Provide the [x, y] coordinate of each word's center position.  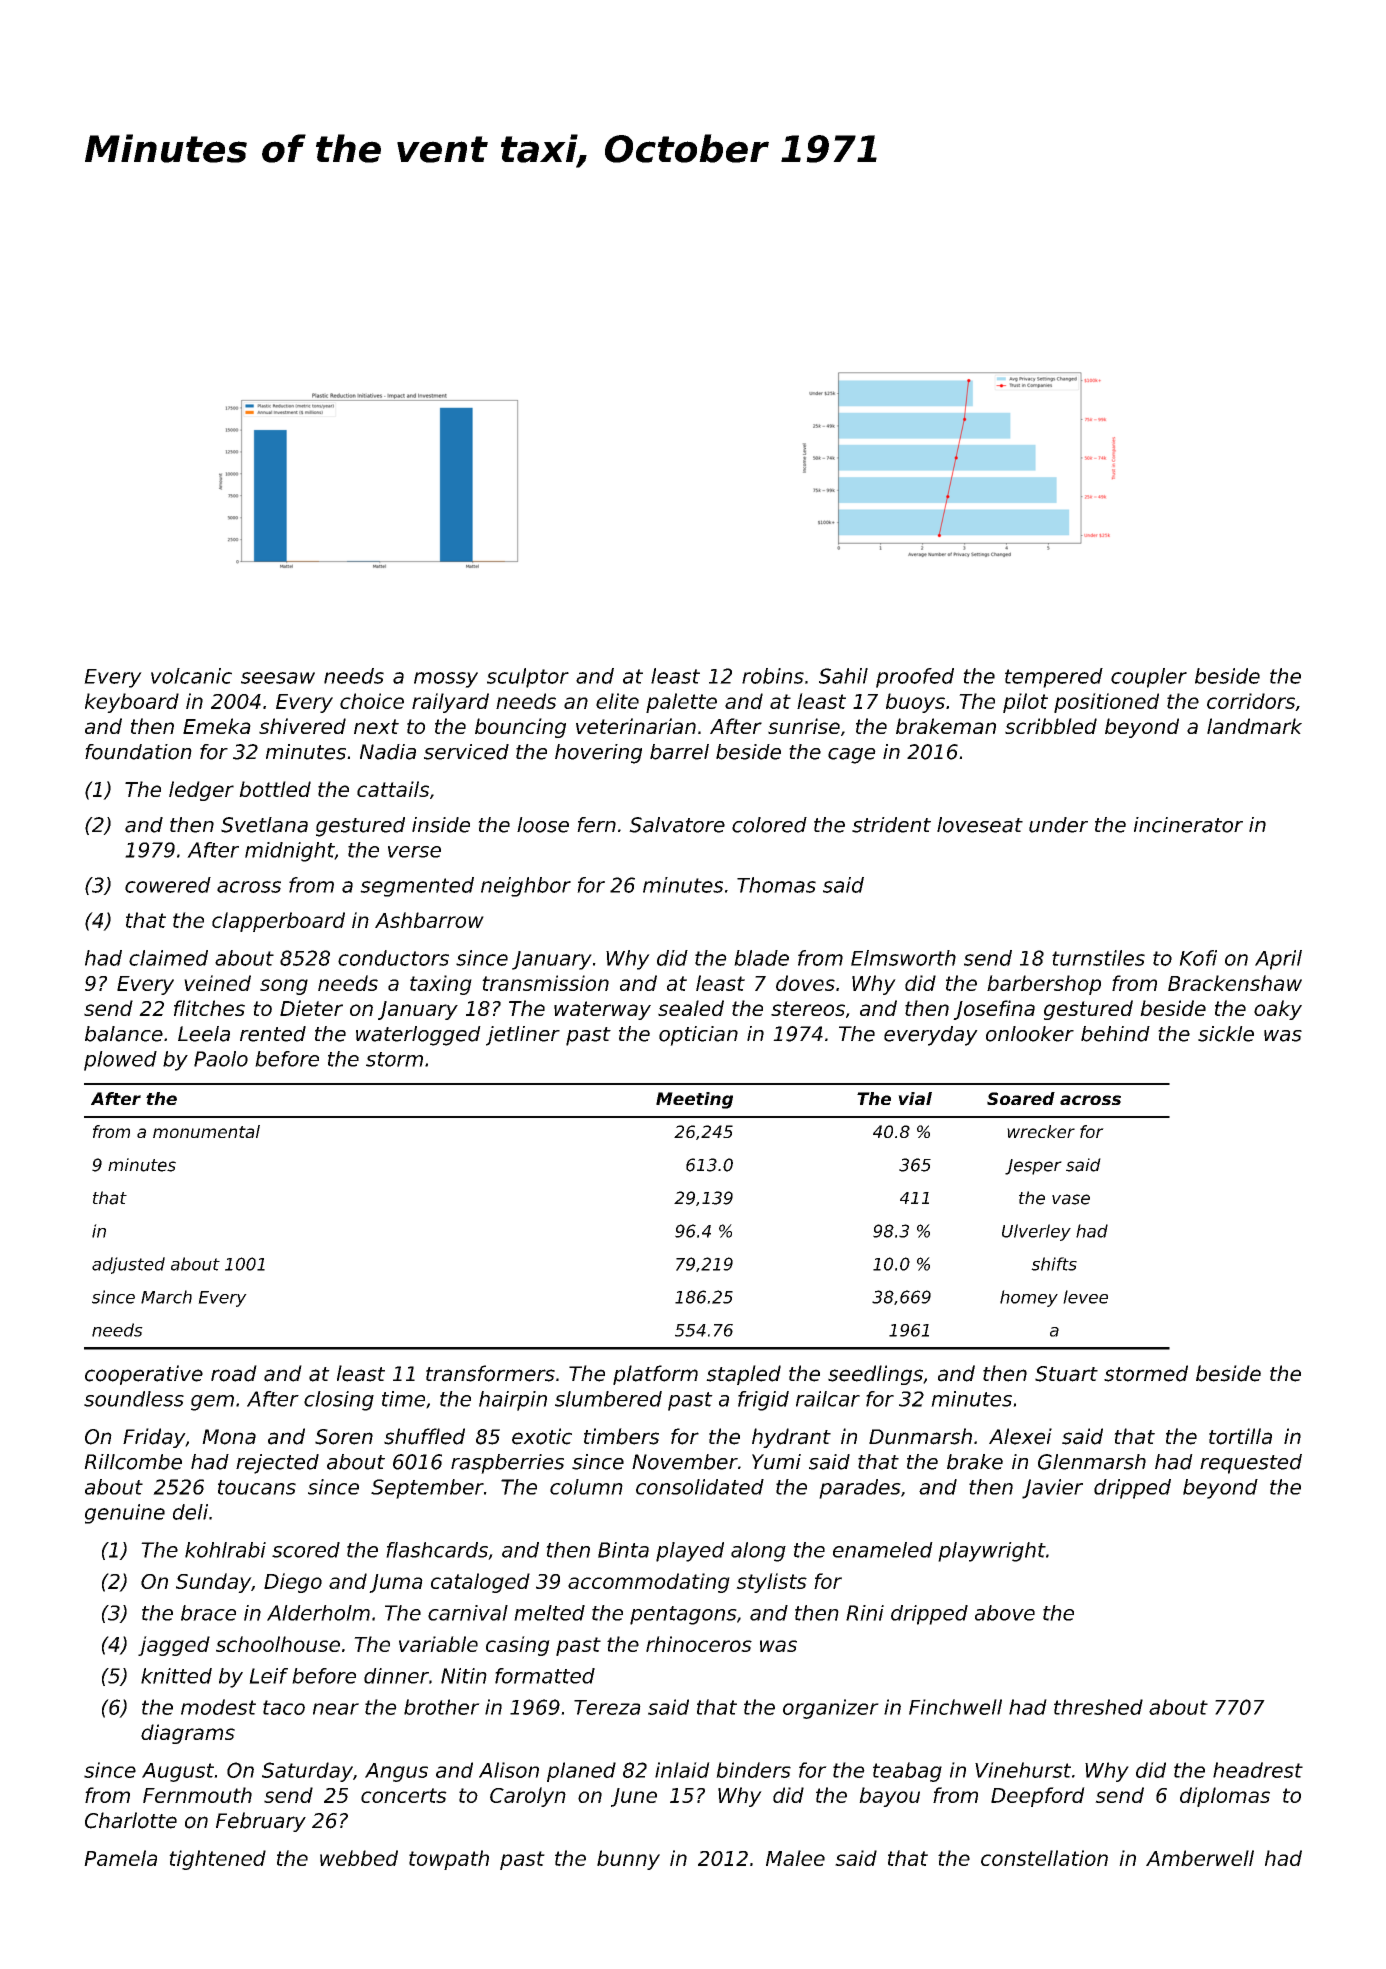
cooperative [144, 1375]
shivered [302, 726]
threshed [1098, 1707]
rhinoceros [699, 1644]
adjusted [128, 1265]
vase [1071, 1199]
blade [761, 958]
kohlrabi [225, 1550]
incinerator [1188, 825]
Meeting [694, 1100]
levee [1085, 1297]
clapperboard [278, 922]
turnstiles [1098, 958]
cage [852, 756]
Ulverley [1036, 1232]
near [336, 1709]
